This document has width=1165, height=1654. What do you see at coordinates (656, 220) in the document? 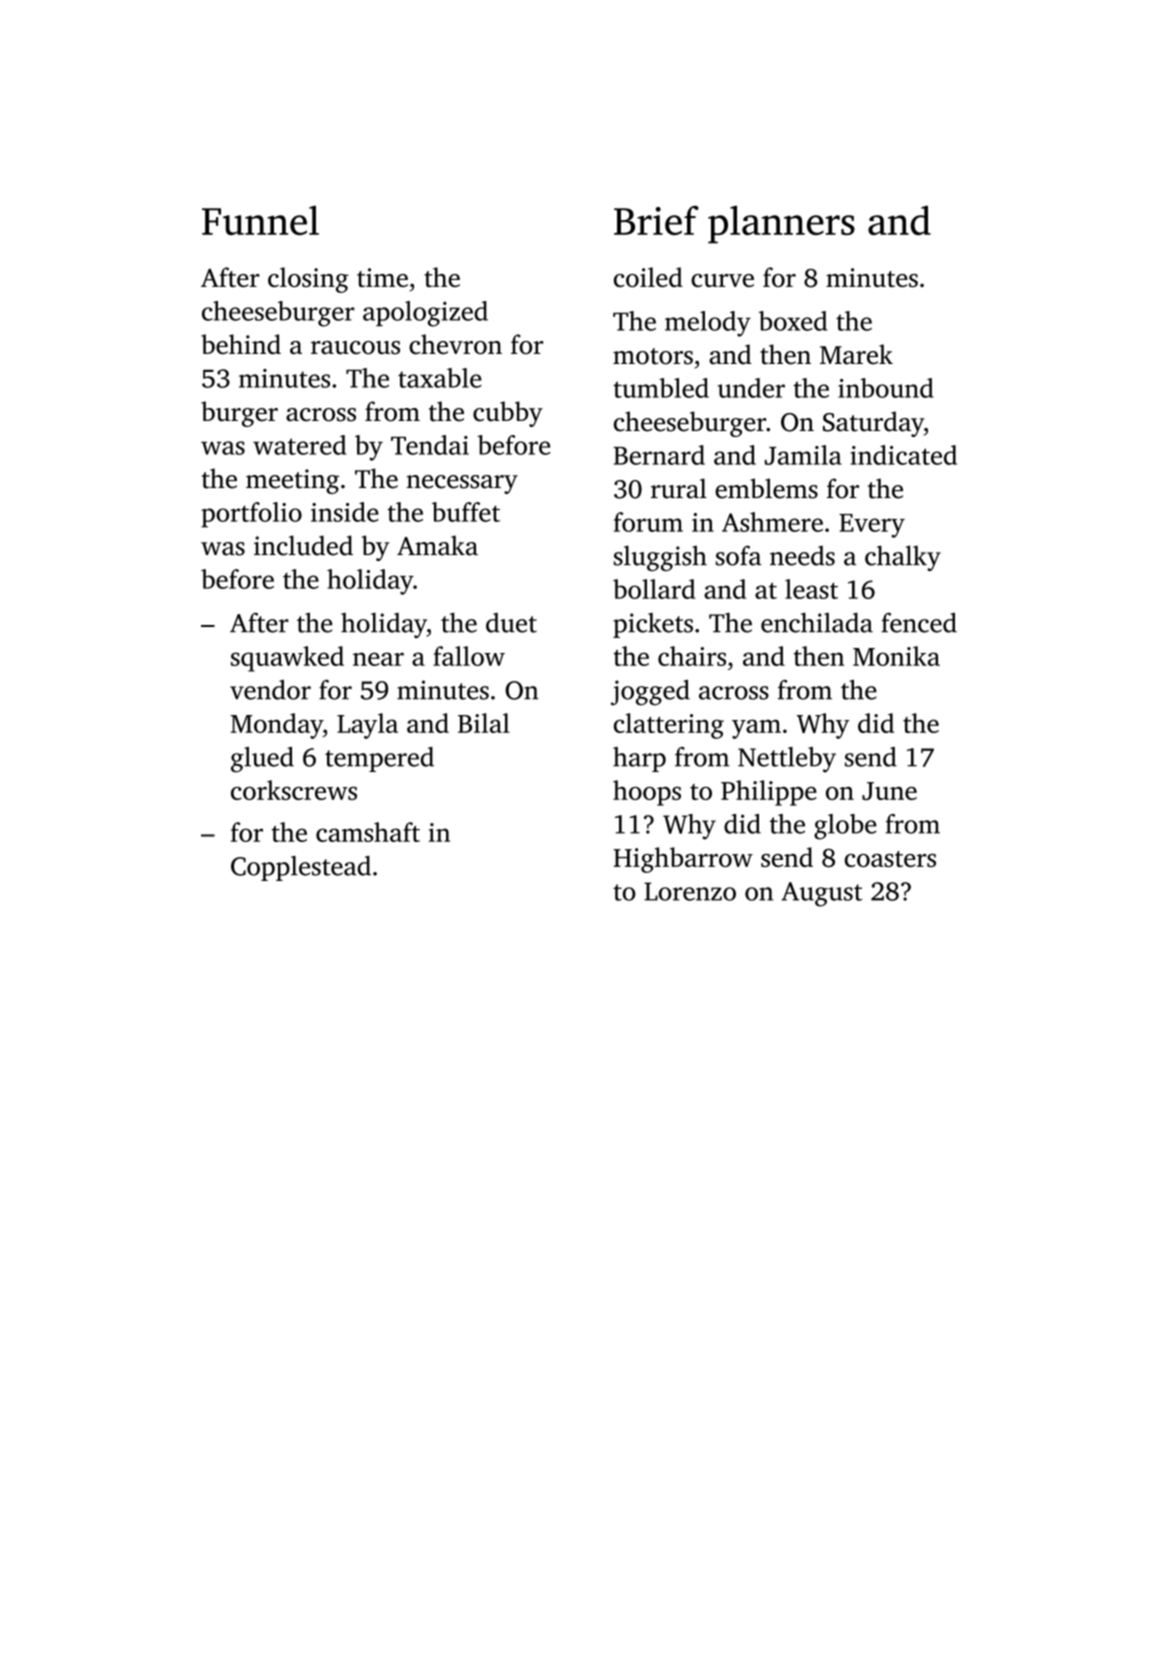
I see `Brief` at bounding box center [656, 220].
